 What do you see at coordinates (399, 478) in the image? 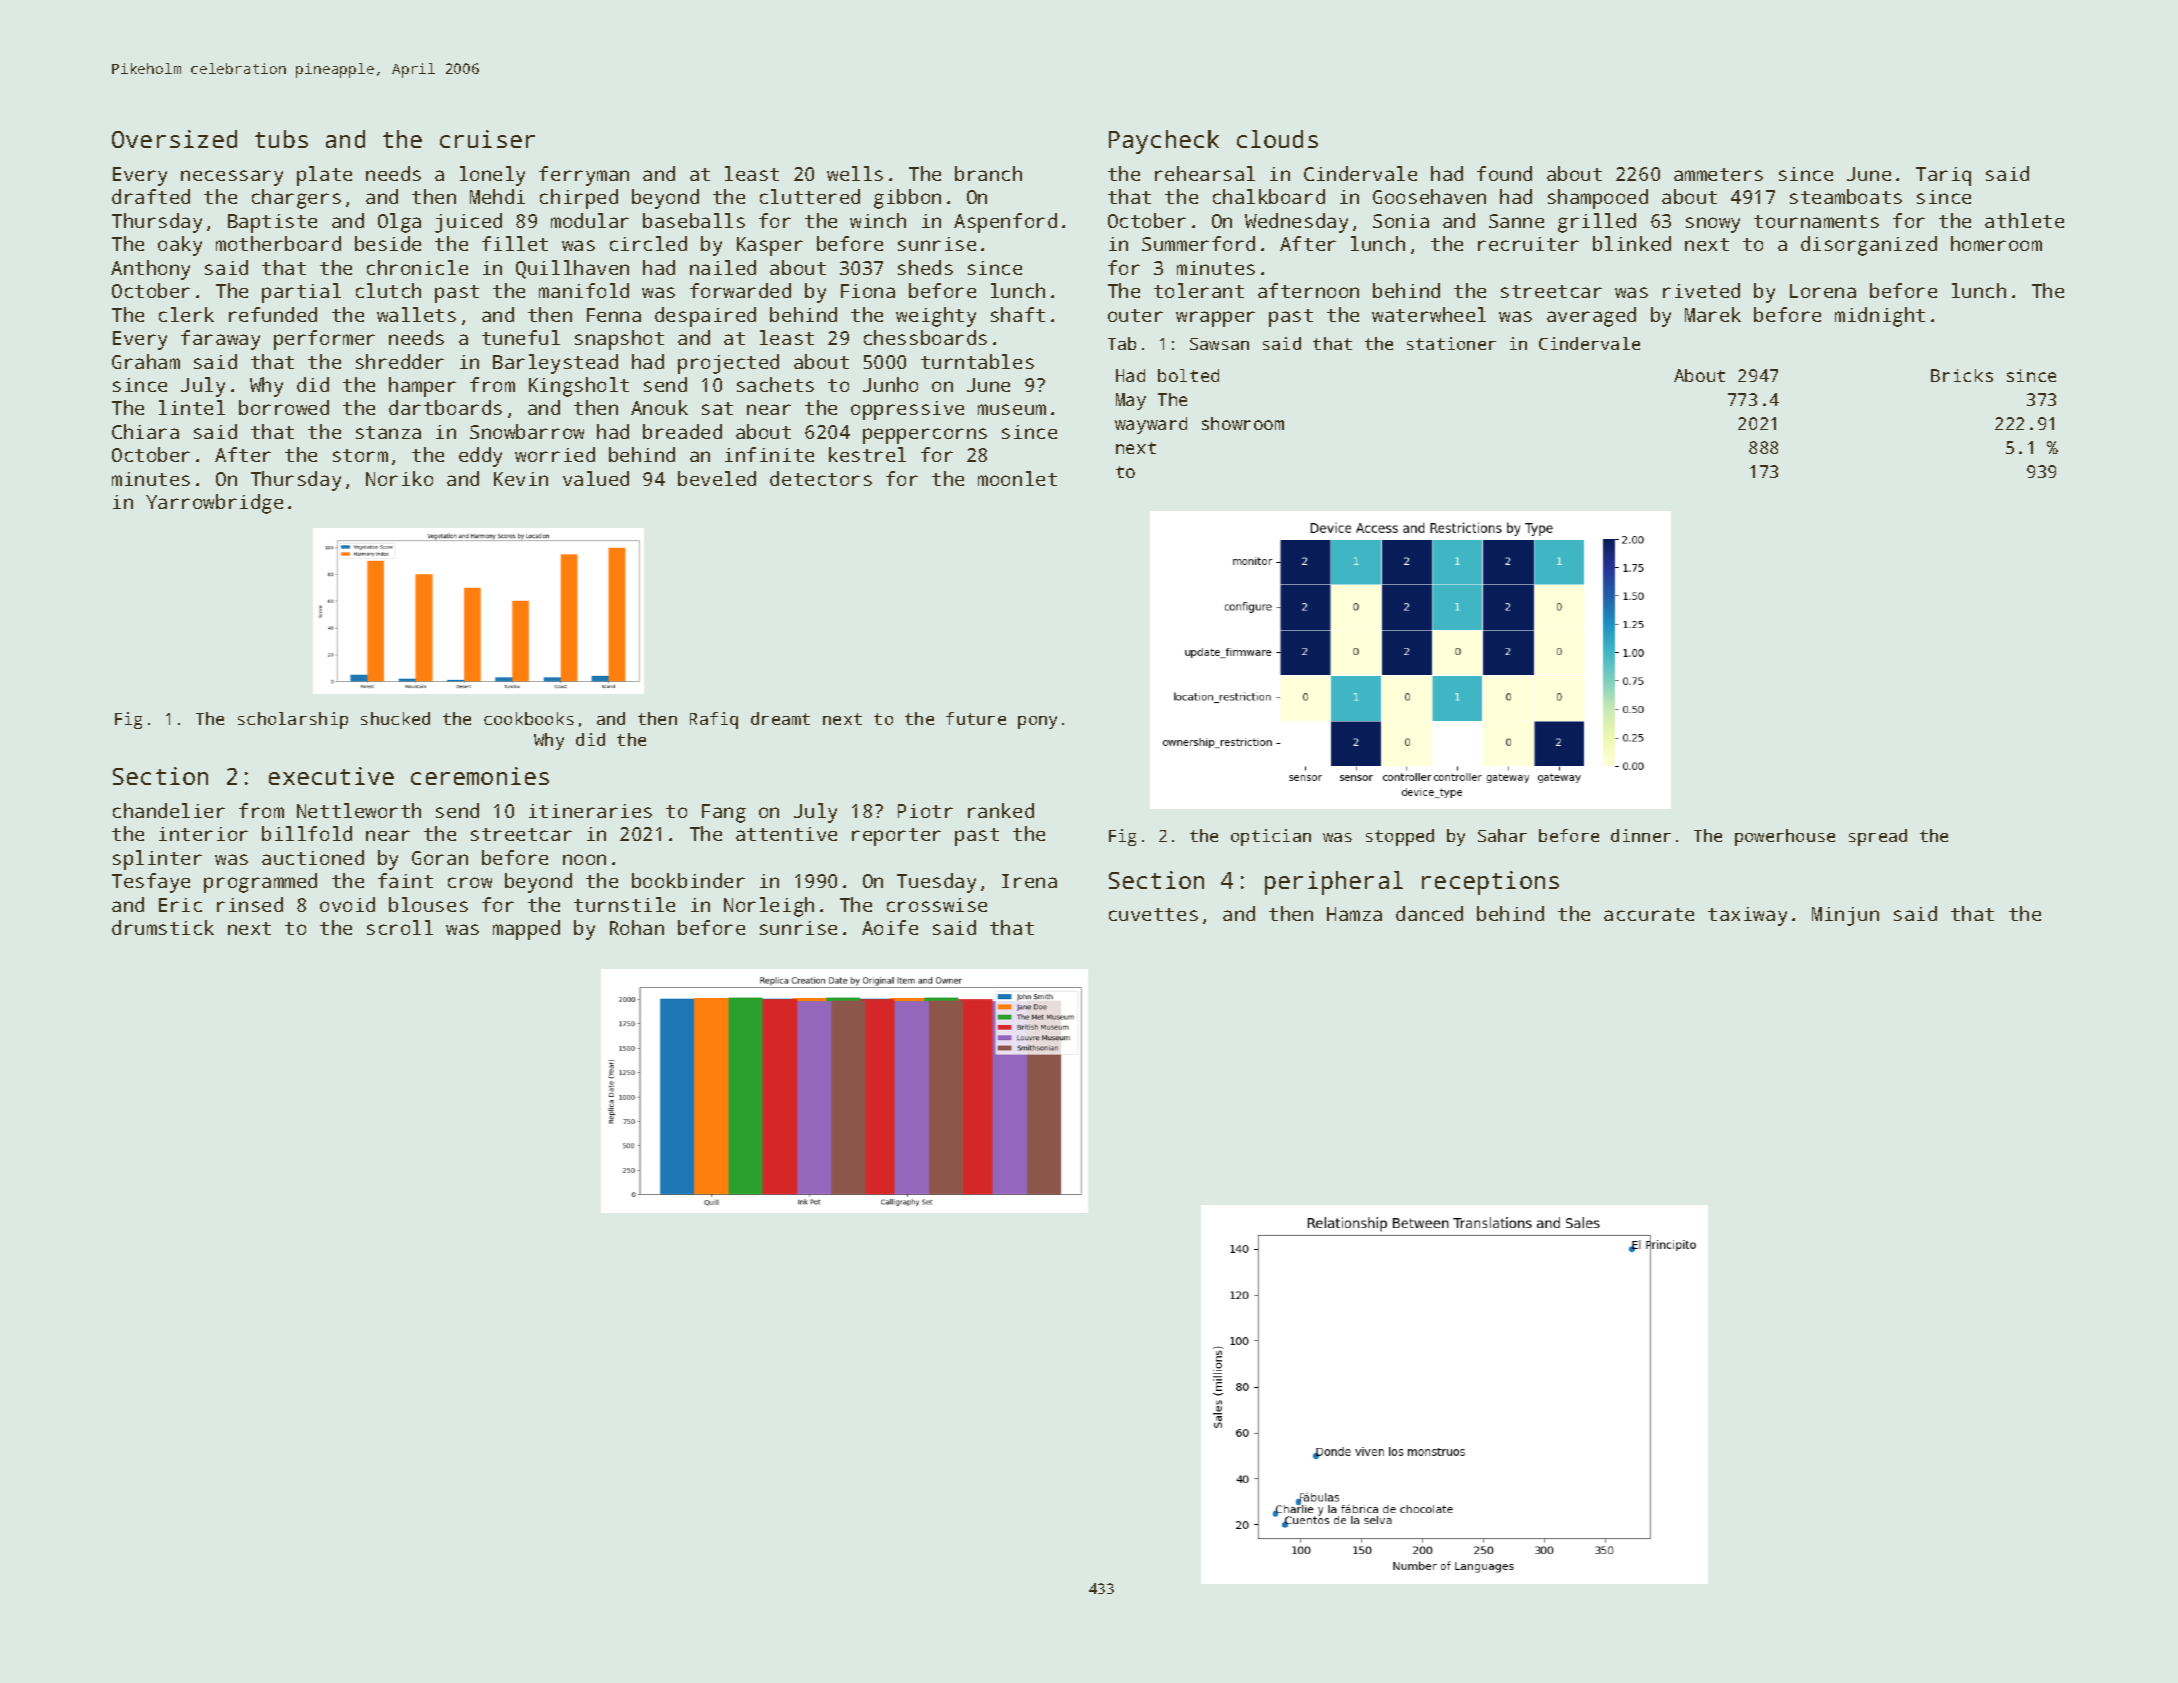
I see `Noriko` at bounding box center [399, 478].
